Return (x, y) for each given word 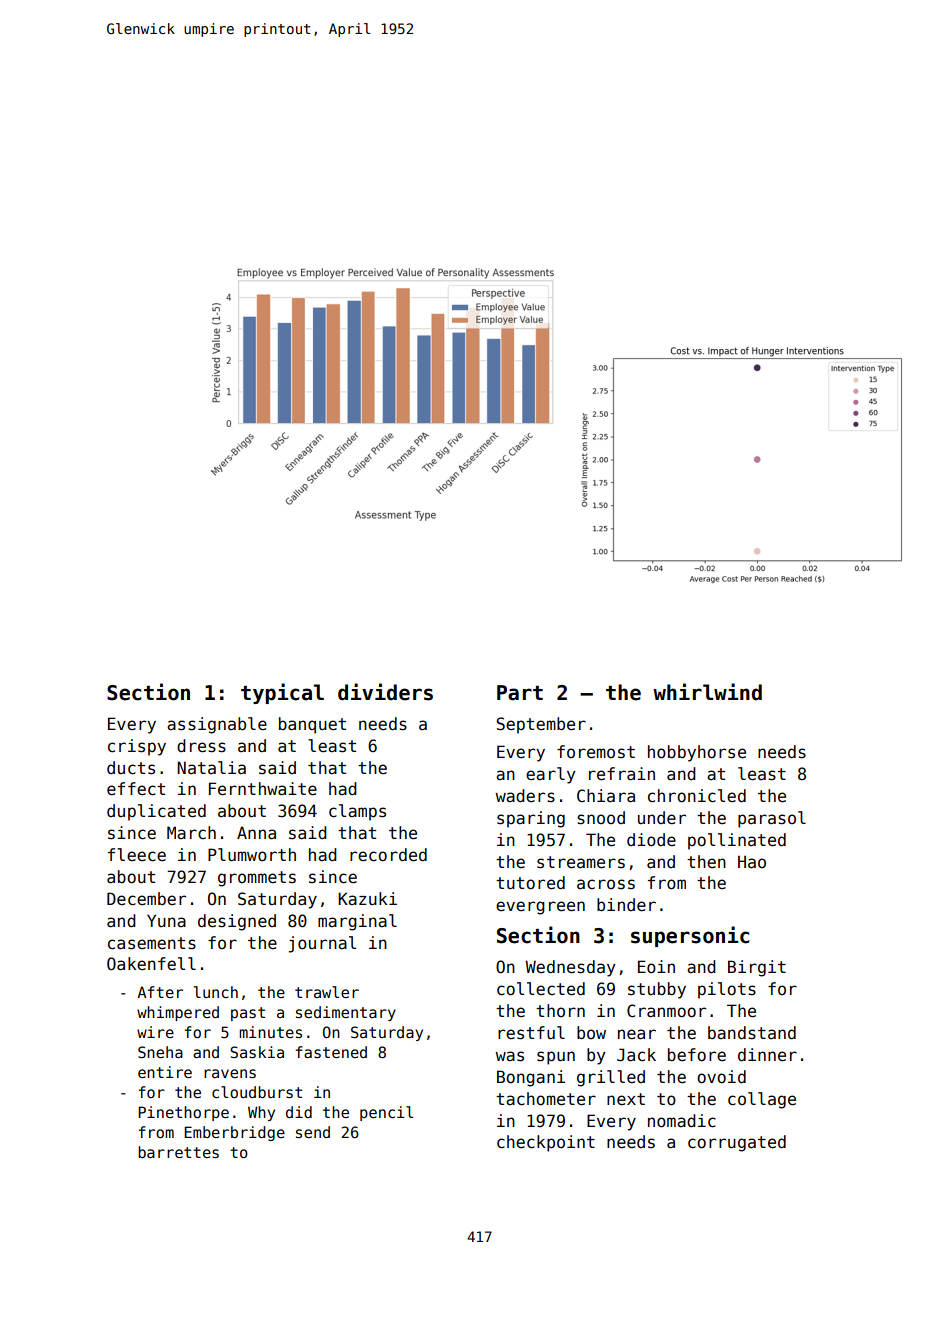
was (509, 1056)
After (160, 992)
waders (525, 796)
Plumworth (252, 855)
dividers (385, 692)
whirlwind (707, 692)
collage (762, 1100)
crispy (137, 747)
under (662, 818)
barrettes (178, 1152)
